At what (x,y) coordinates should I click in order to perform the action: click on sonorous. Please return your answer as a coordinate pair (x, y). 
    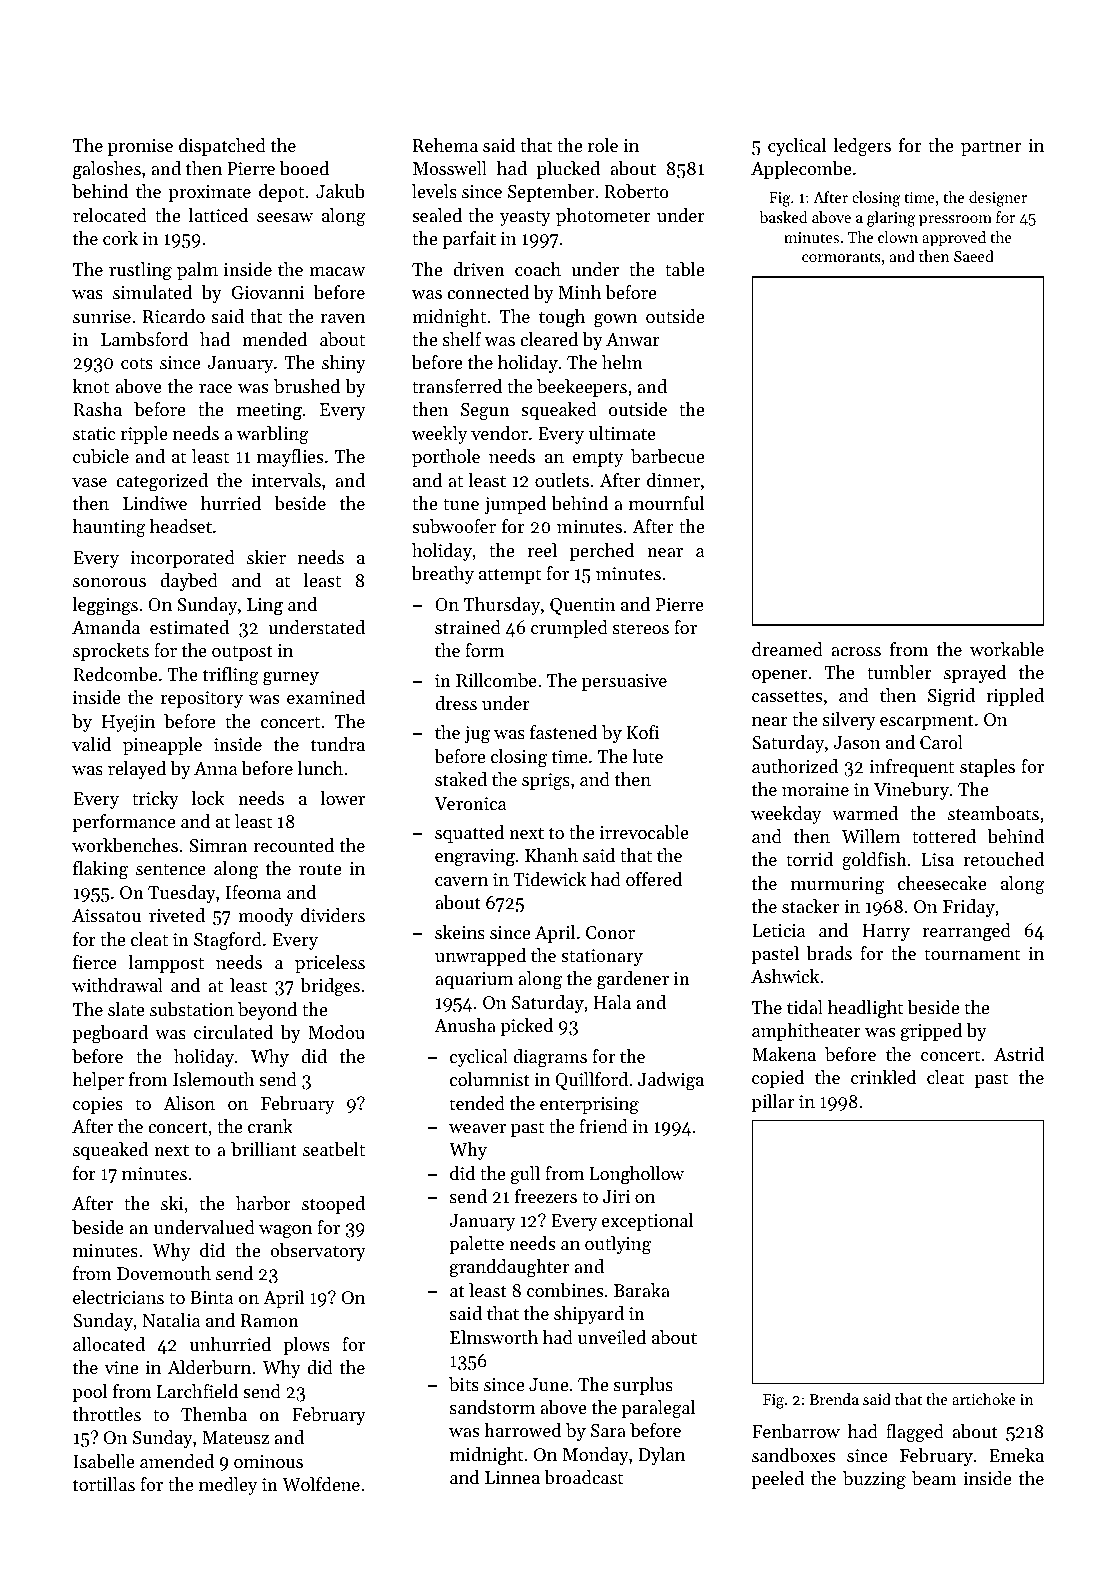
    Looking at the image, I should click on (109, 582).
